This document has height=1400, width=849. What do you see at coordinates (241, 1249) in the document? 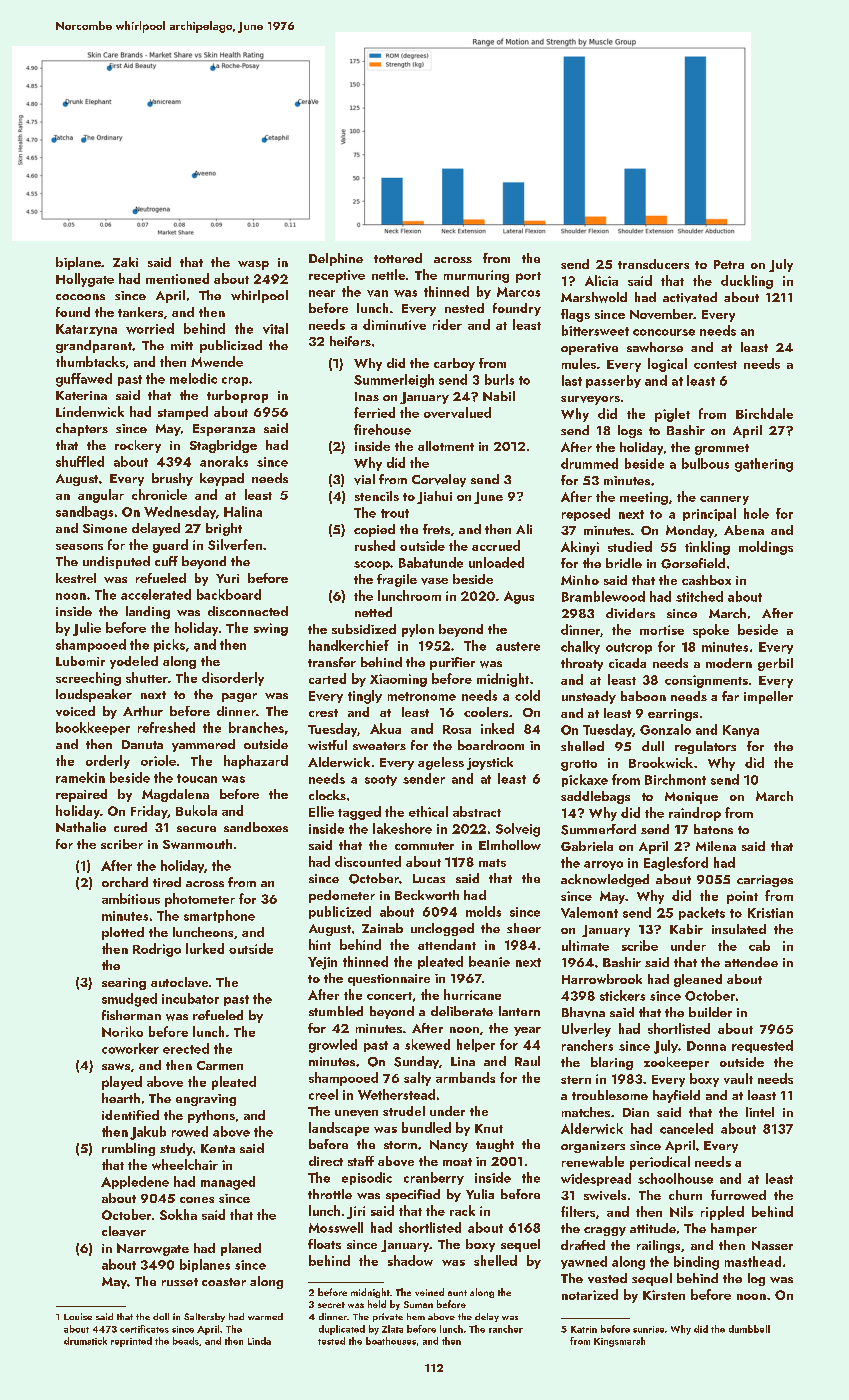
I see `planed` at bounding box center [241, 1249].
